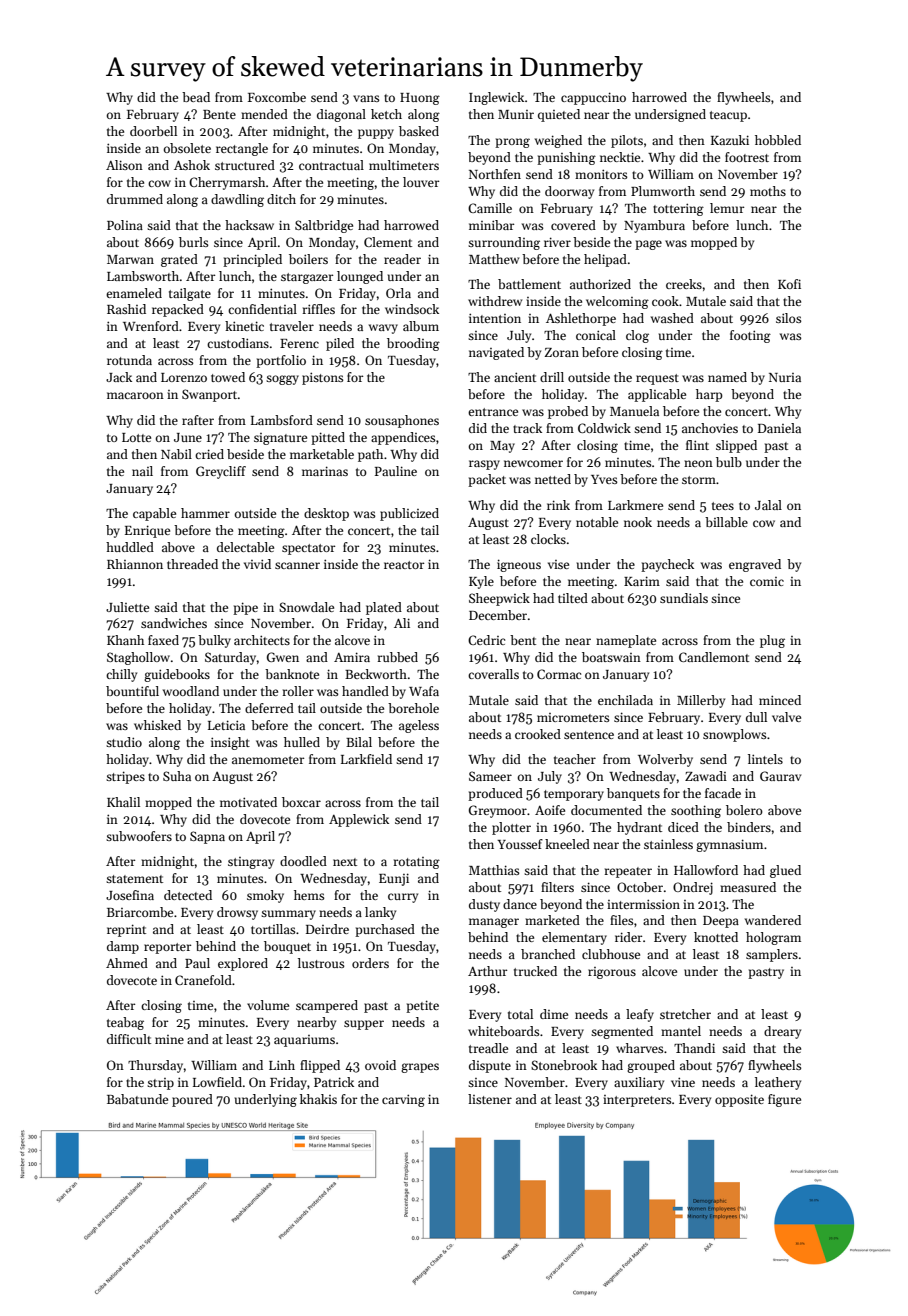 This document has height=1316, width=908. Describe the element at coordinates (384, 608) in the document. I see `plated` at that location.
